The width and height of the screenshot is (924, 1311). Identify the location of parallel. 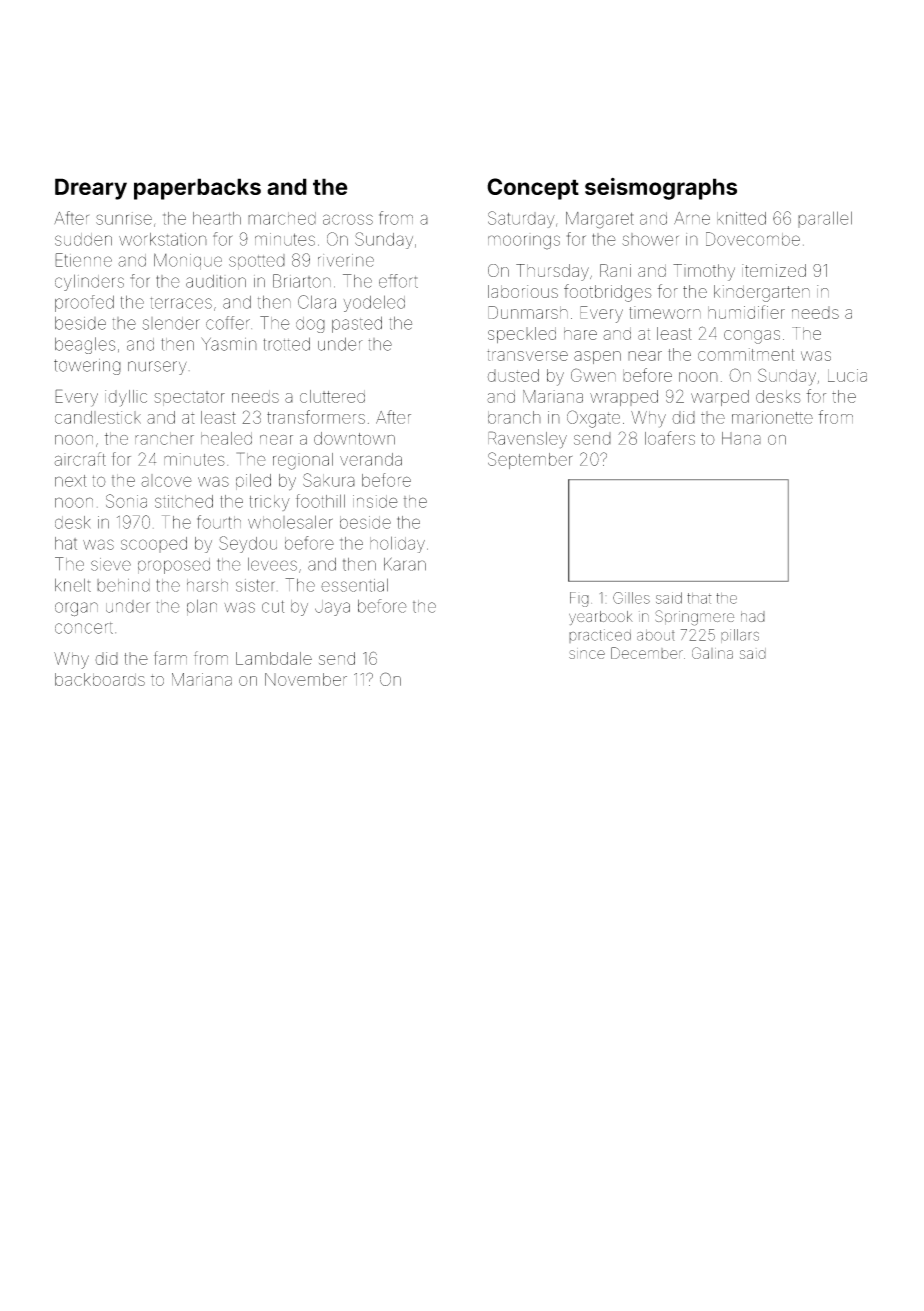
(825, 219).
